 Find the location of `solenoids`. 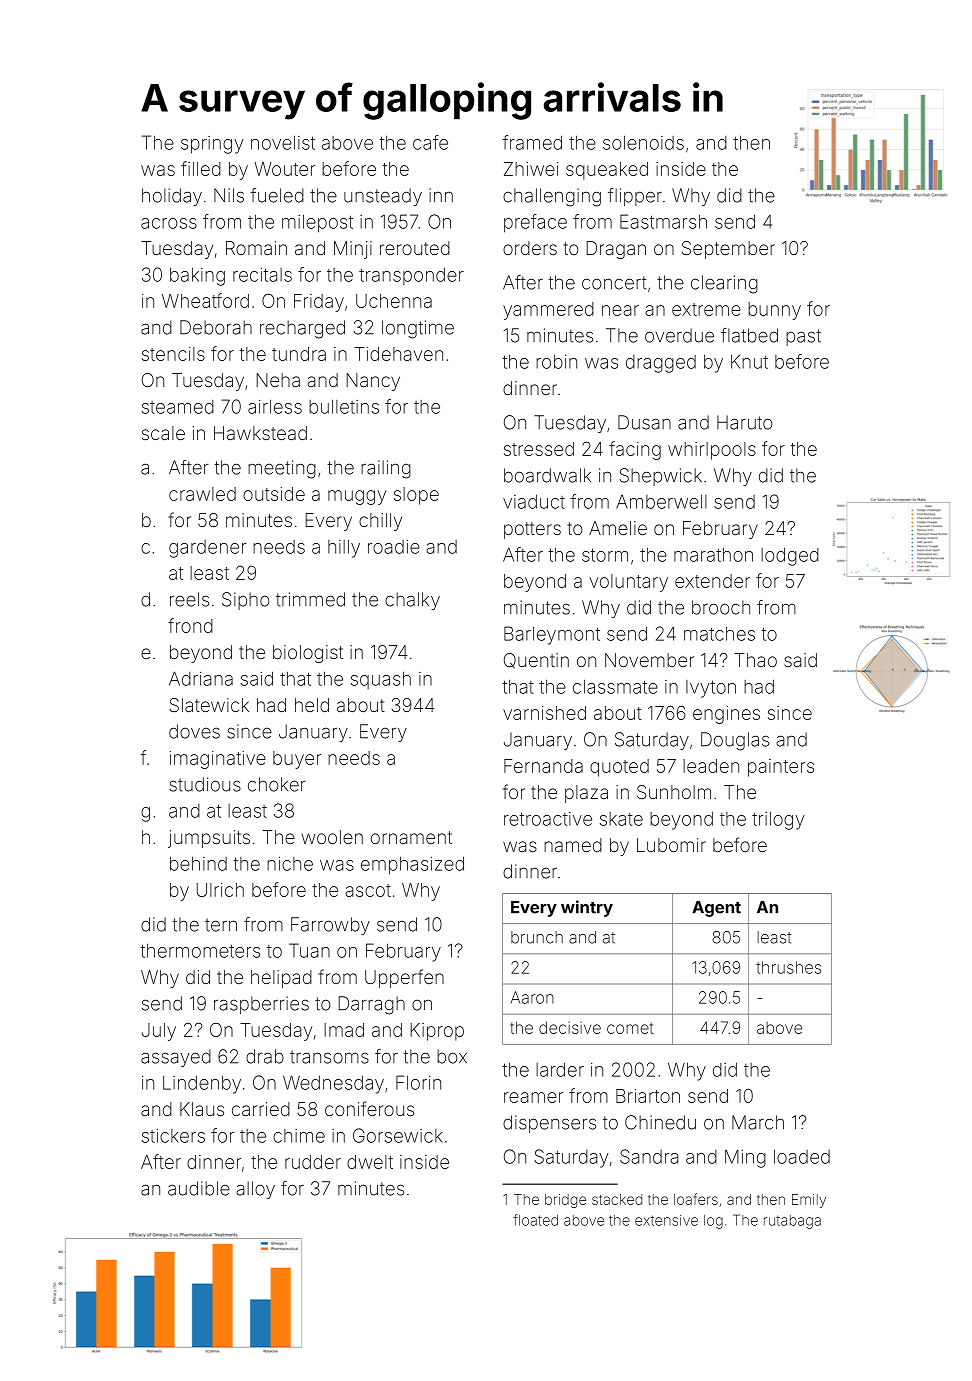

solenoids is located at coordinates (643, 142).
